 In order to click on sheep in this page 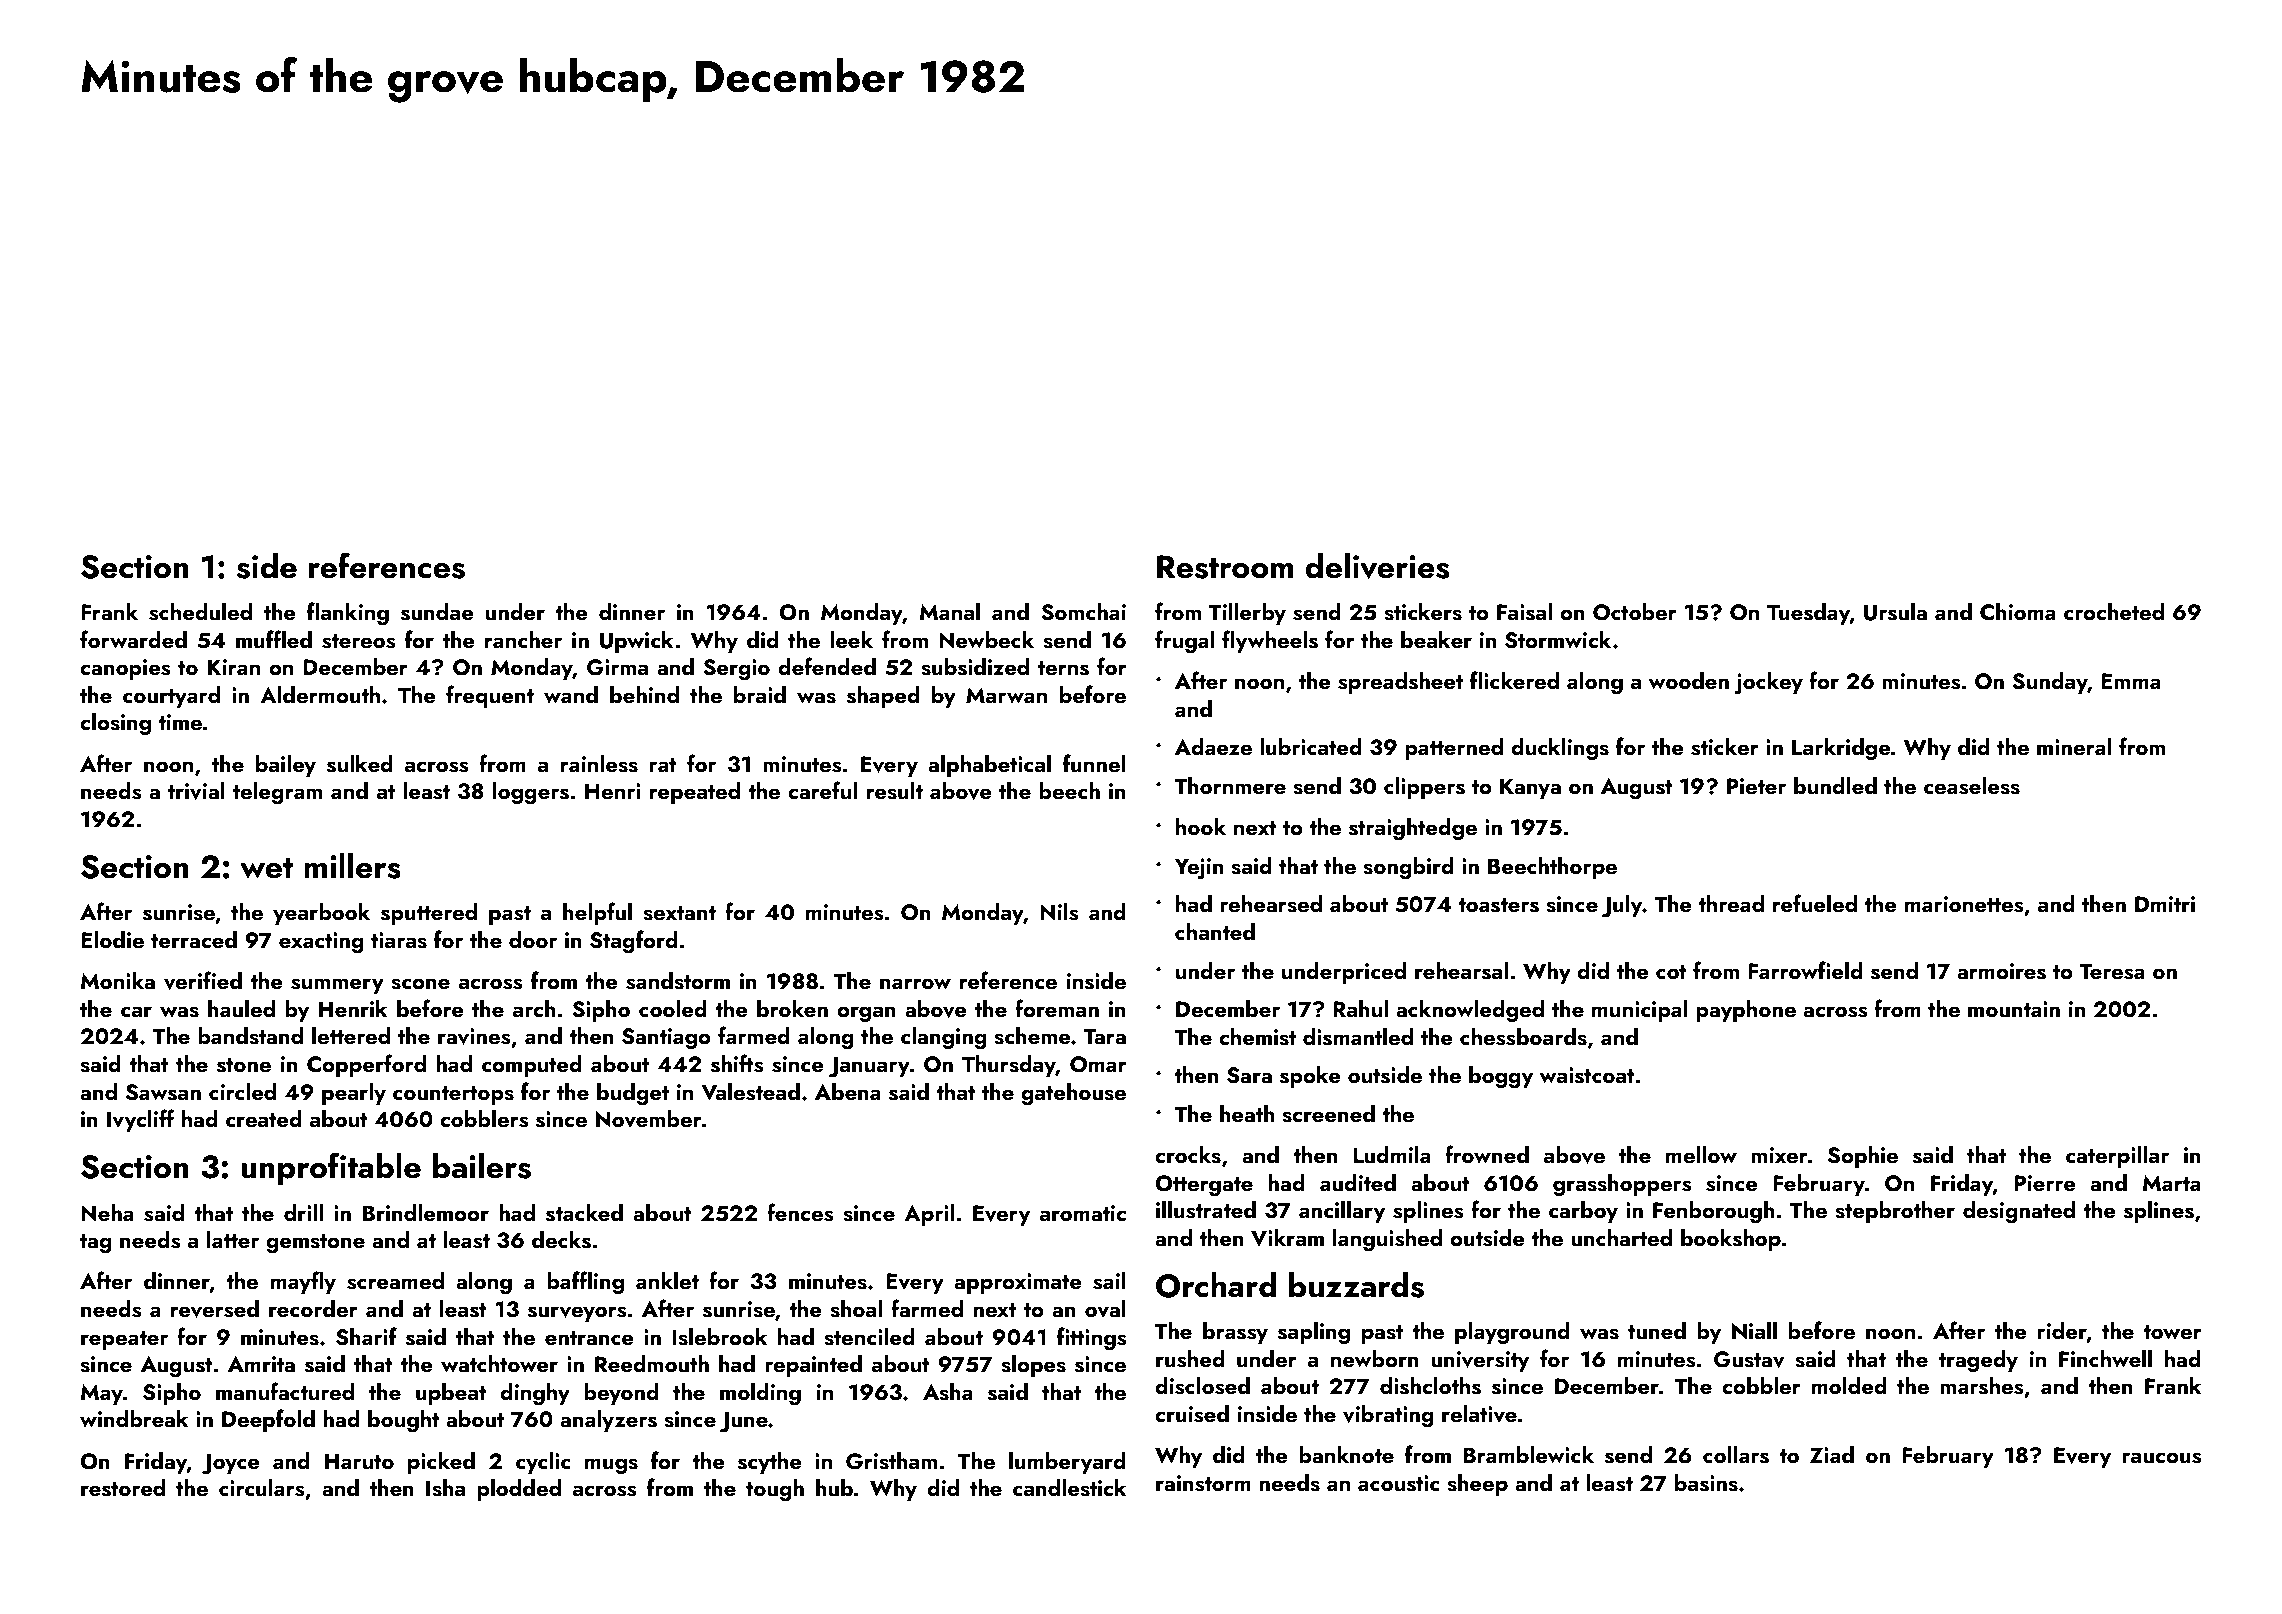, I will do `click(1477, 1485)`.
